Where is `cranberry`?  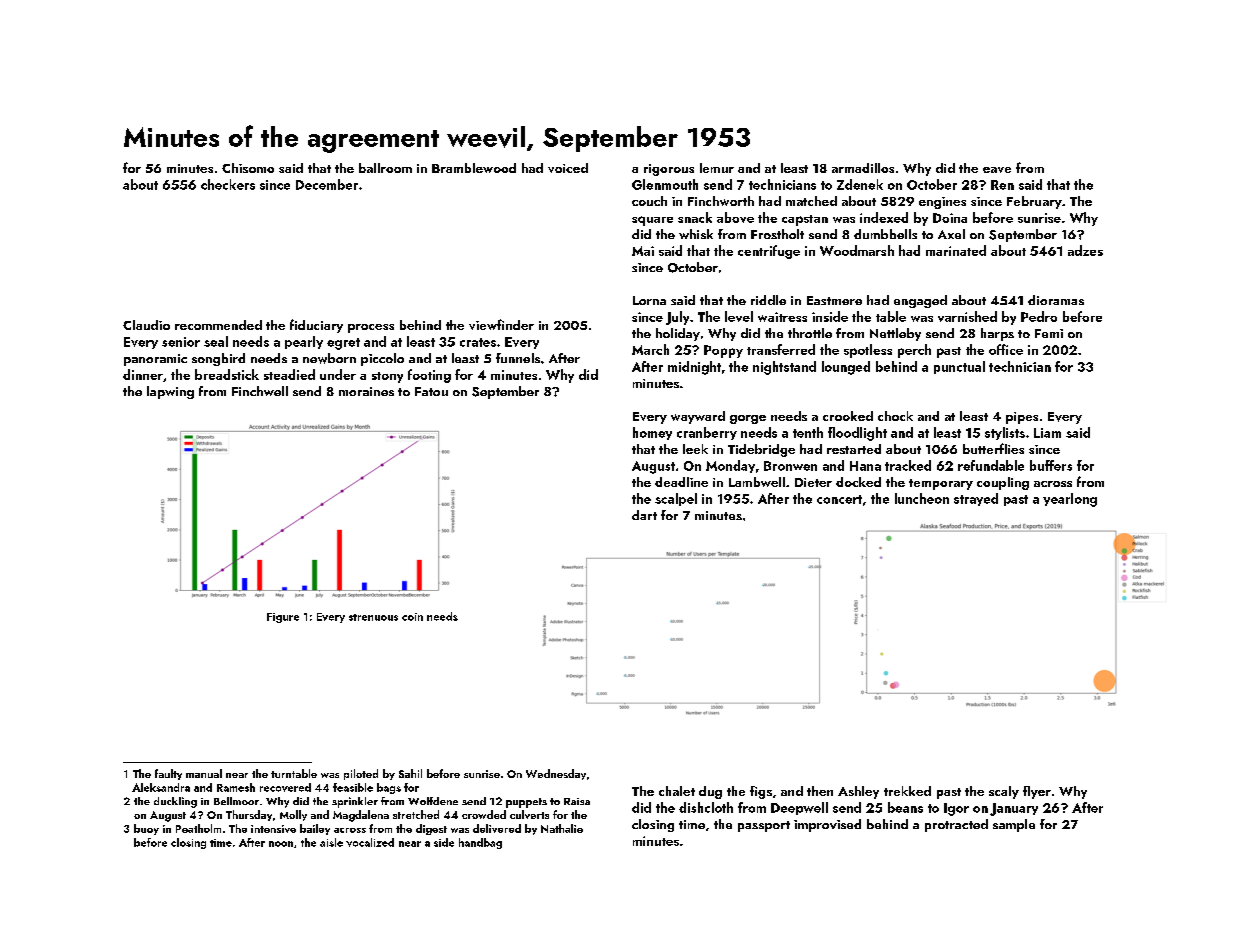 cranberry is located at coordinates (707, 433).
